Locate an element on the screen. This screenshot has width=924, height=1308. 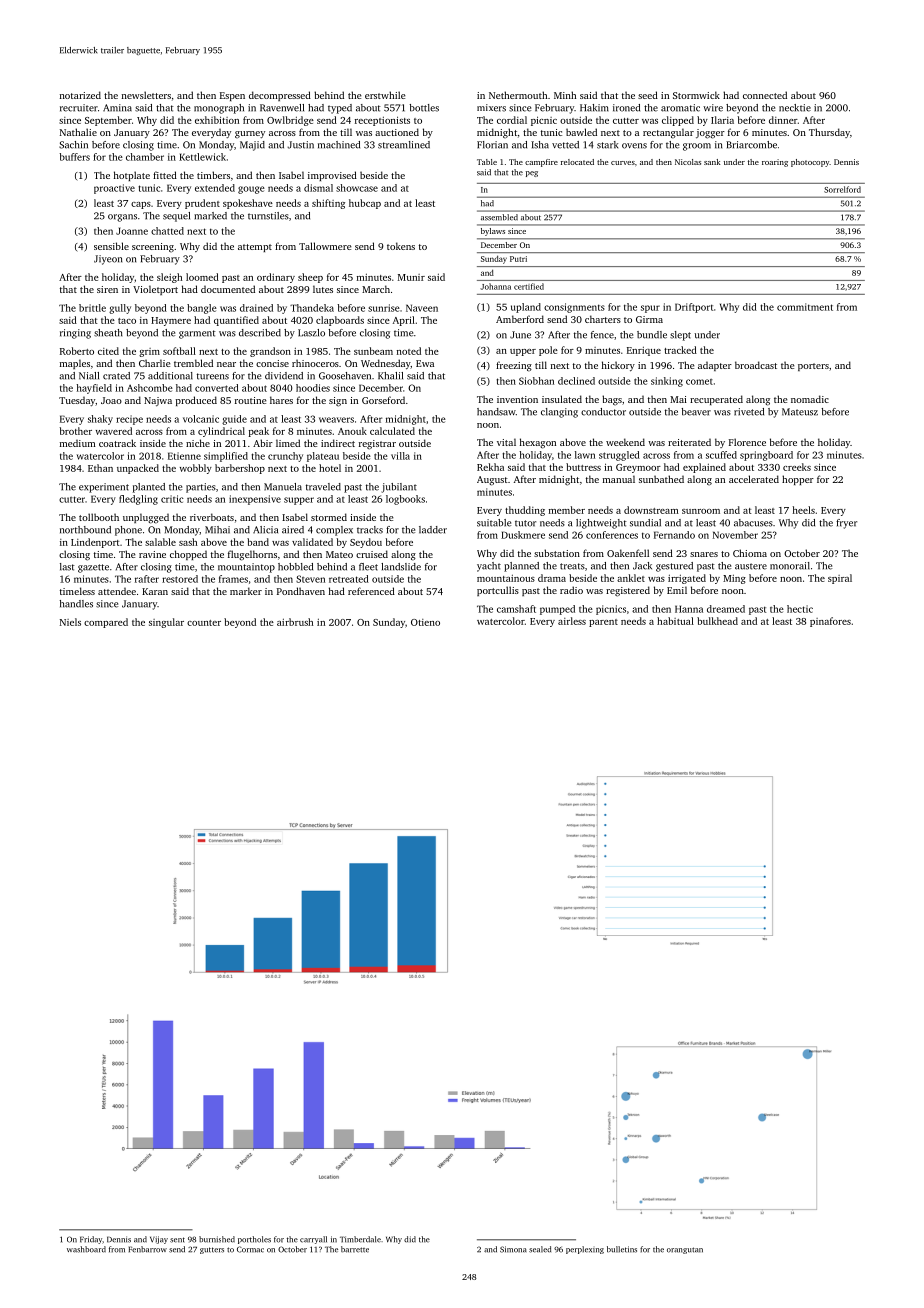
yacht is located at coordinates (489, 567).
